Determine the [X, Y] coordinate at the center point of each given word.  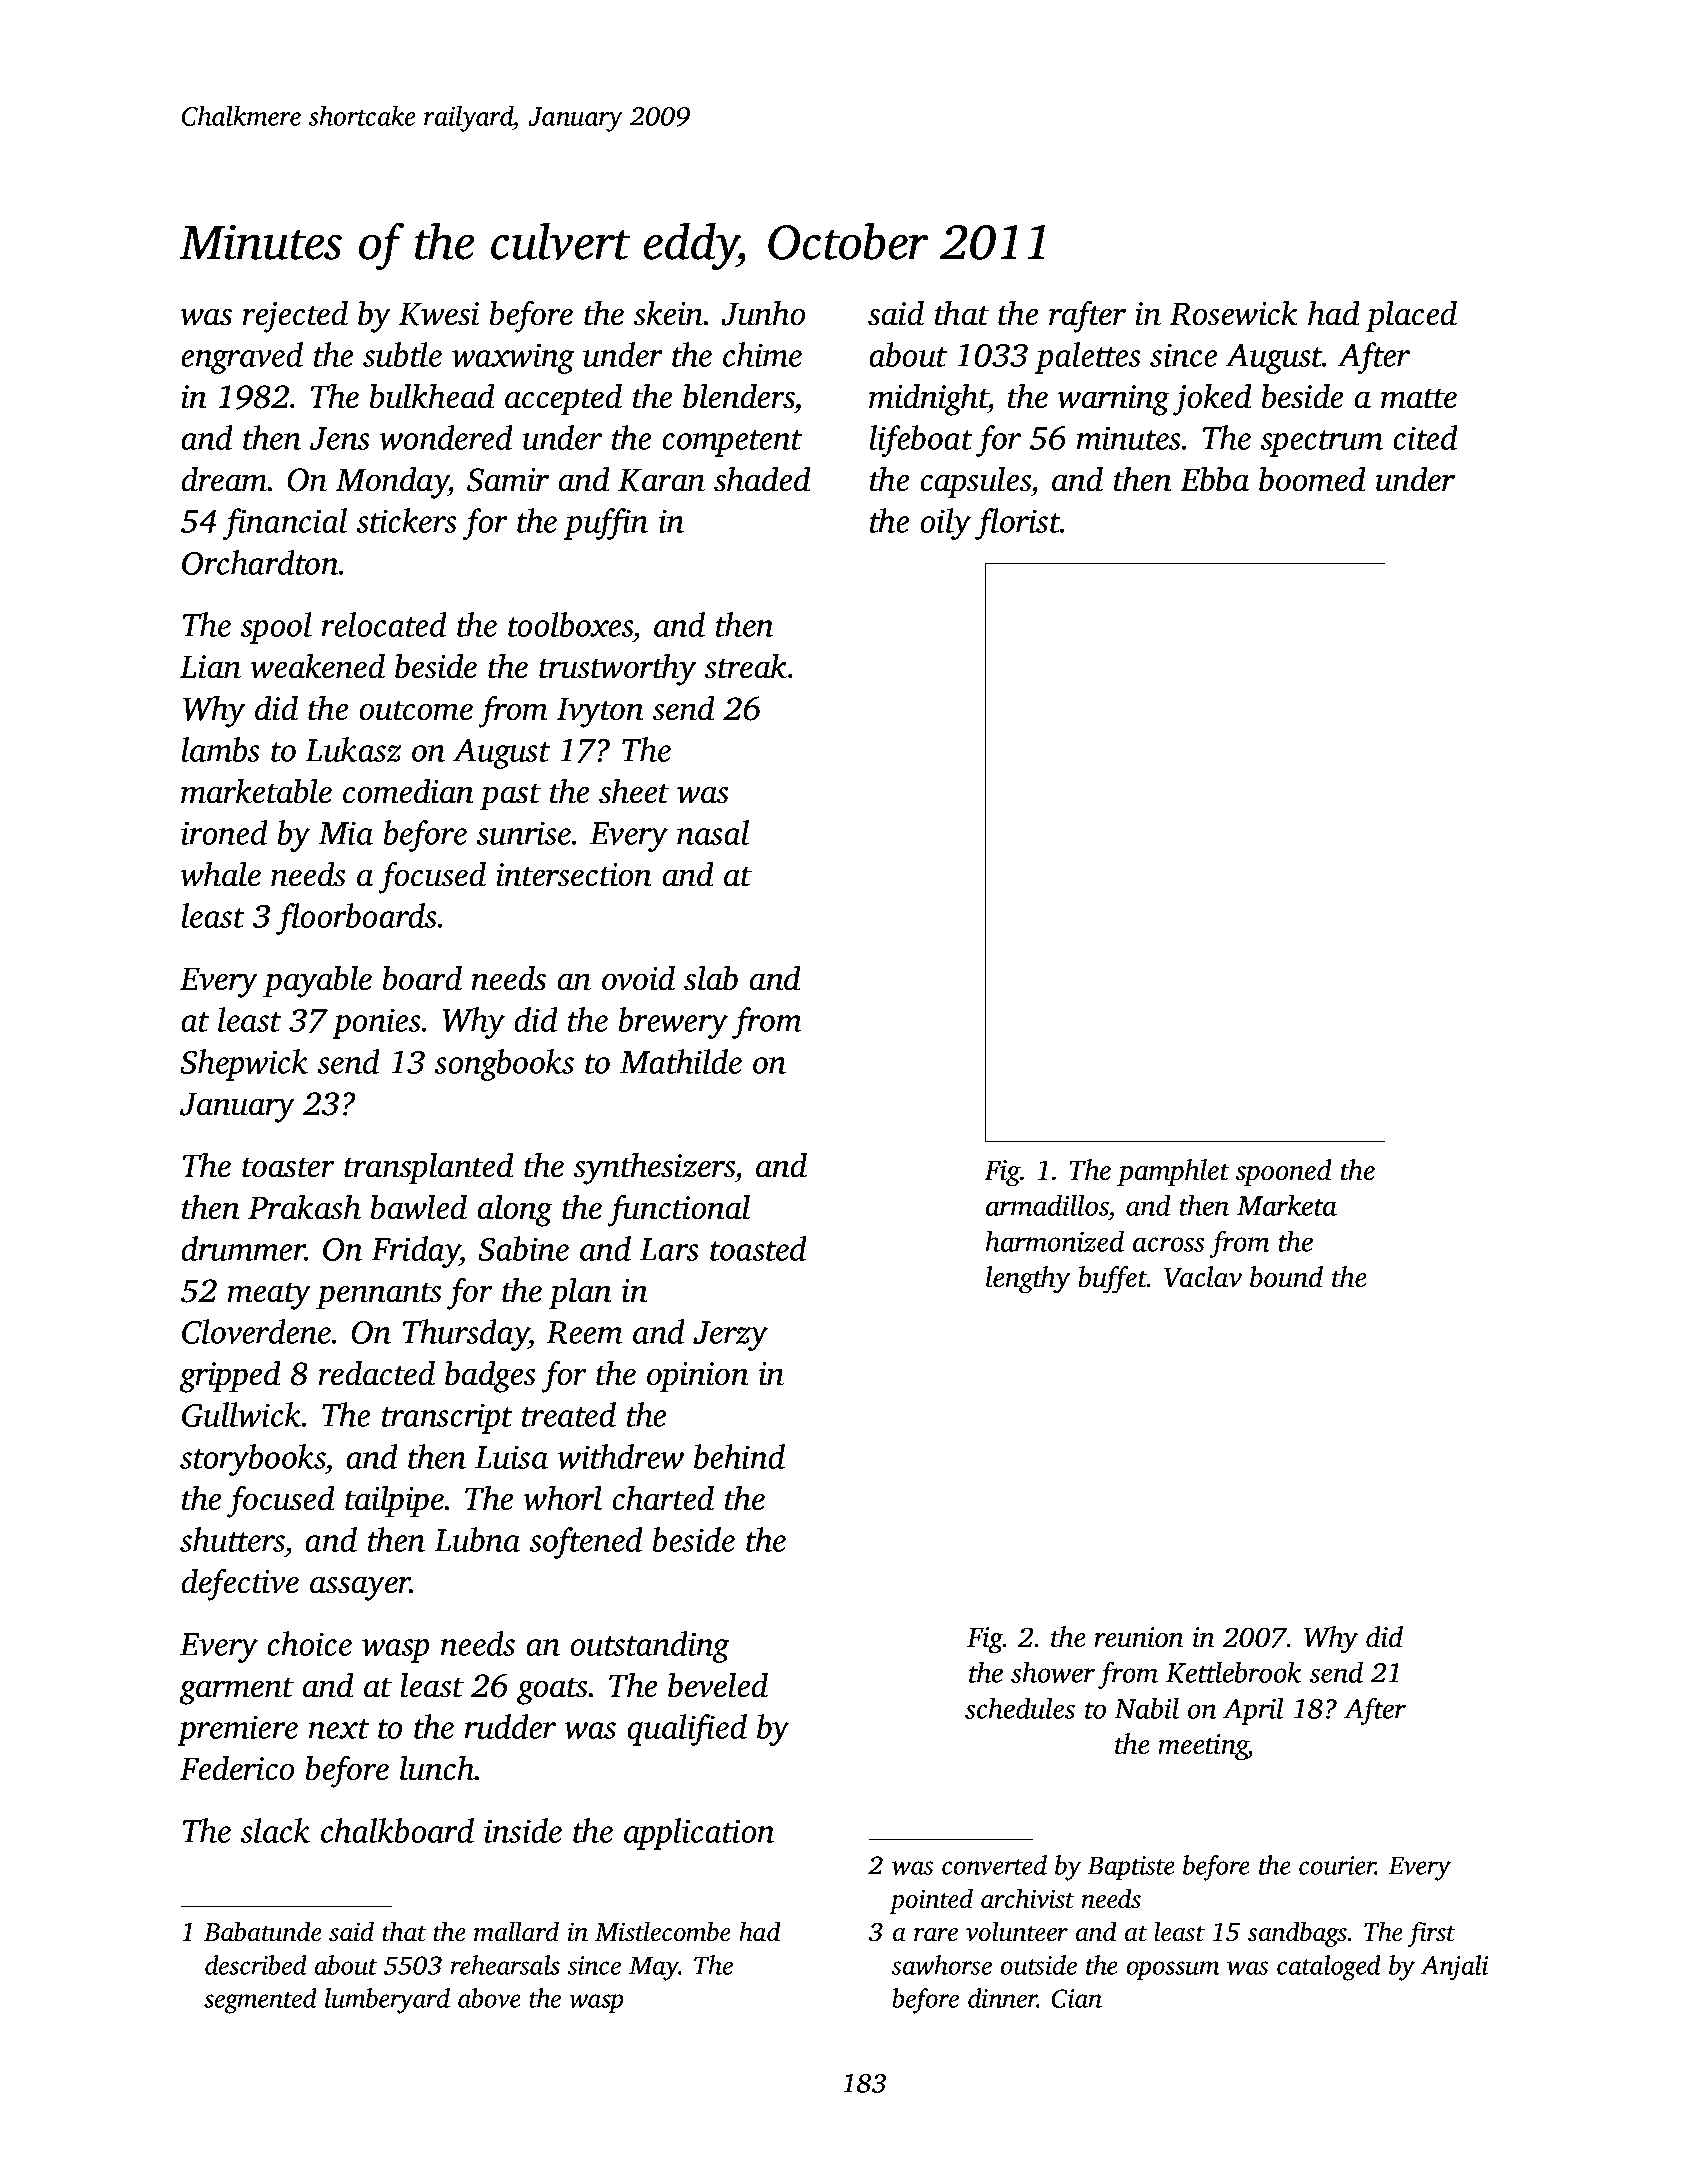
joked [1212, 399]
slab [711, 978]
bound [1286, 1277]
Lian [210, 667]
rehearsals [505, 1965]
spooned [1284, 1172]
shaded [762, 479]
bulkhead [432, 396]
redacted [376, 1373]
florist [1017, 524]
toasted [758, 1248]
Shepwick [244, 1065]
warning [1113, 400]
